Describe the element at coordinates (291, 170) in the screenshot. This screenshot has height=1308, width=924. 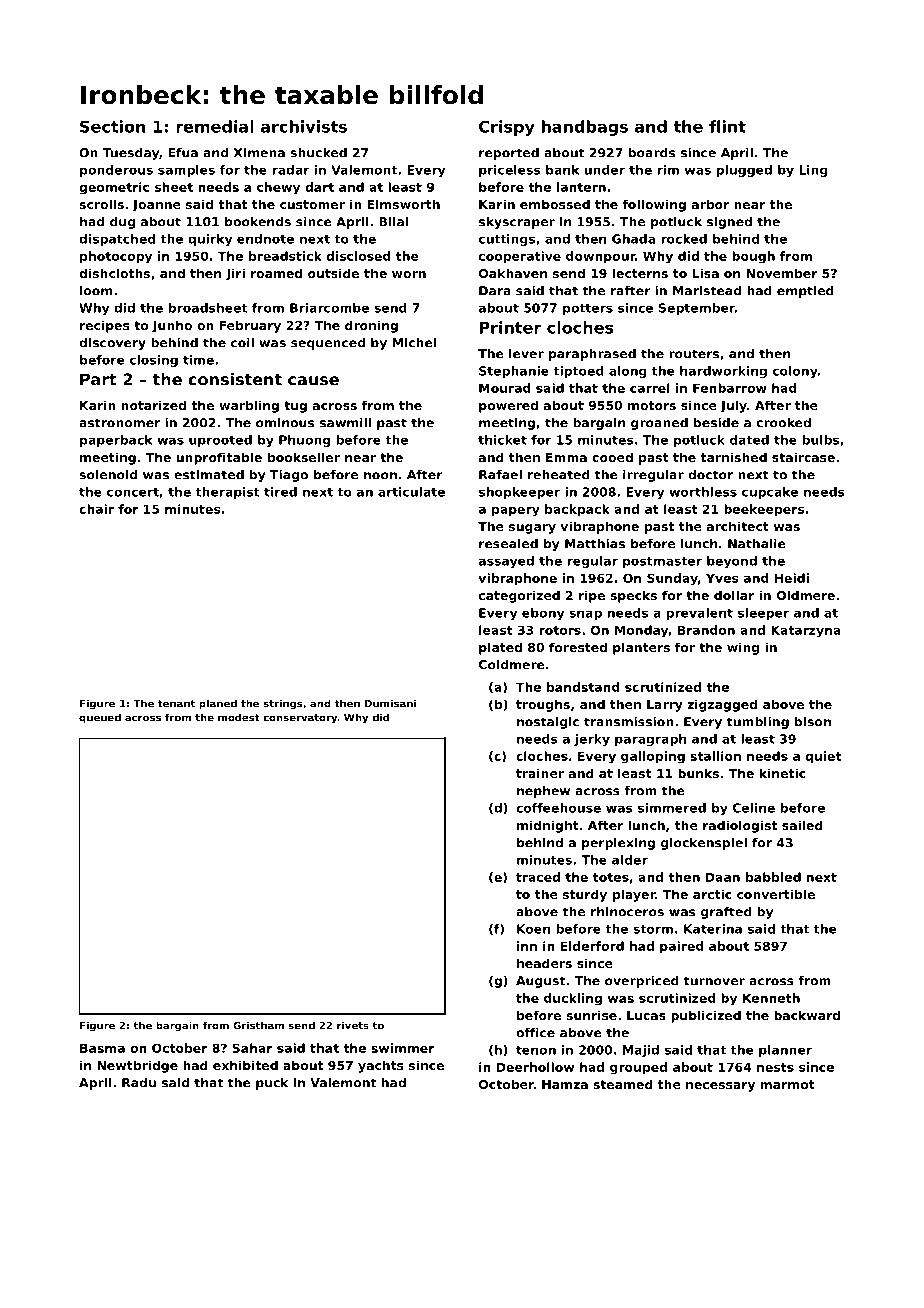
I see `radar` at that location.
